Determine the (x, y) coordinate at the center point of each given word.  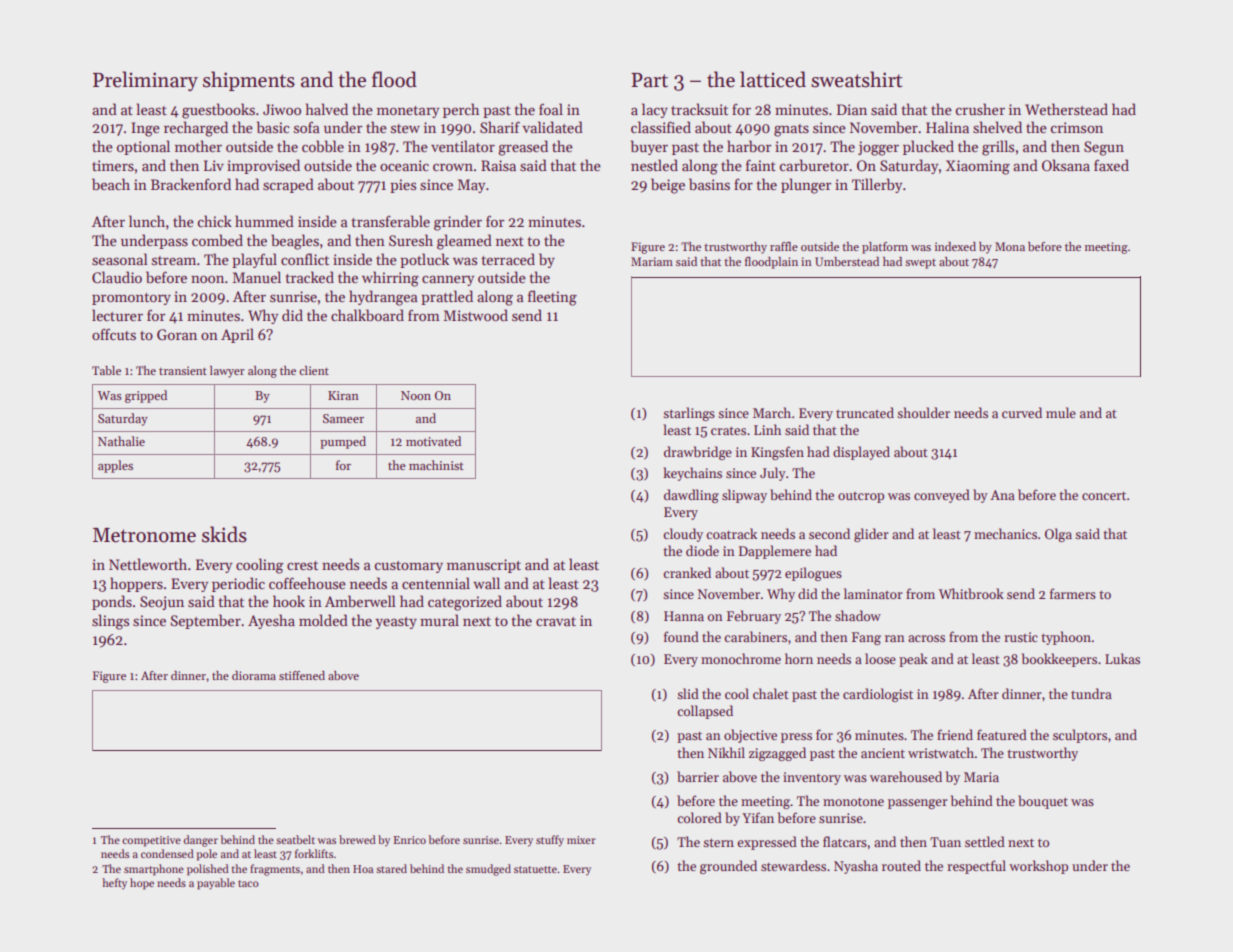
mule (1061, 412)
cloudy (683, 535)
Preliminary (145, 81)
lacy (655, 110)
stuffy (550, 841)
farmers (1073, 593)
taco (248, 883)
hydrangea (383, 298)
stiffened (302, 675)
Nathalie (121, 441)
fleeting (552, 298)
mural (439, 620)
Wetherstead (1066, 109)
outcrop (861, 497)
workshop (1038, 867)
